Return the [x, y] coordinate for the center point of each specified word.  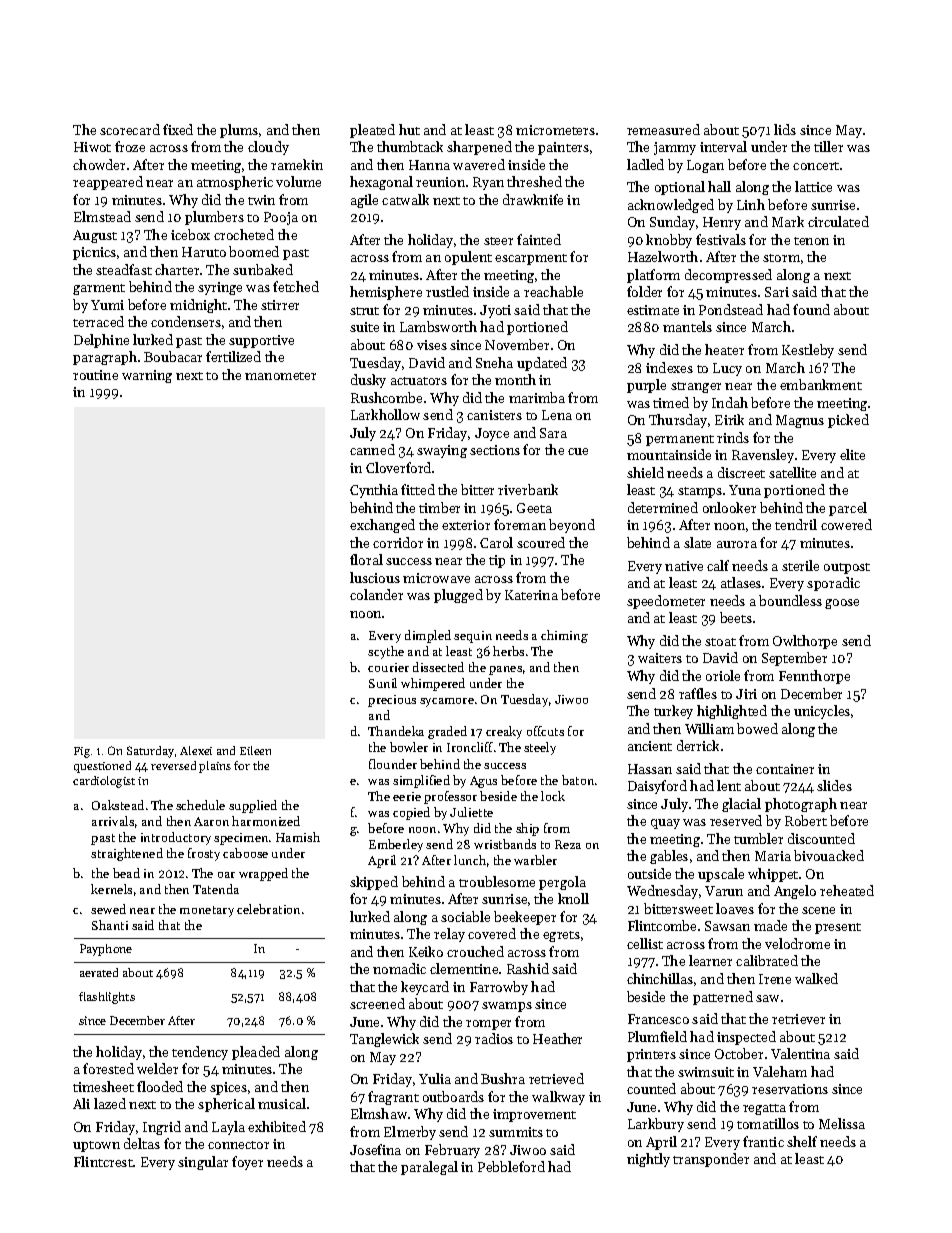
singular [203, 1163]
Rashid [528, 968]
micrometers [555, 130]
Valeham [780, 1071]
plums [239, 131]
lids [785, 129]
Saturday [150, 752]
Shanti [110, 925]
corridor [398, 542]
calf [718, 565]
